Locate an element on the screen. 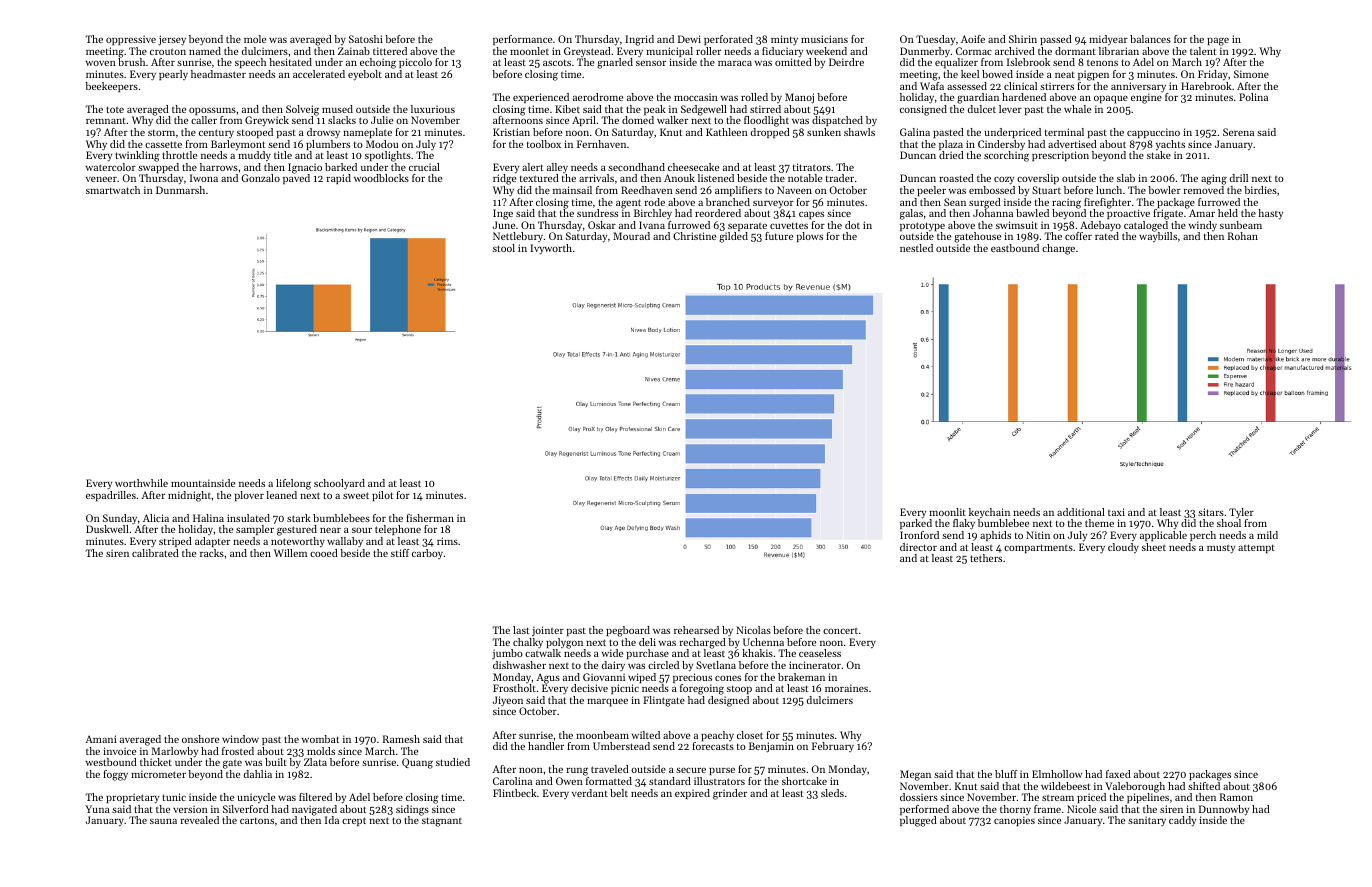 This screenshot has width=1372, height=887. stool is located at coordinates (504, 248).
